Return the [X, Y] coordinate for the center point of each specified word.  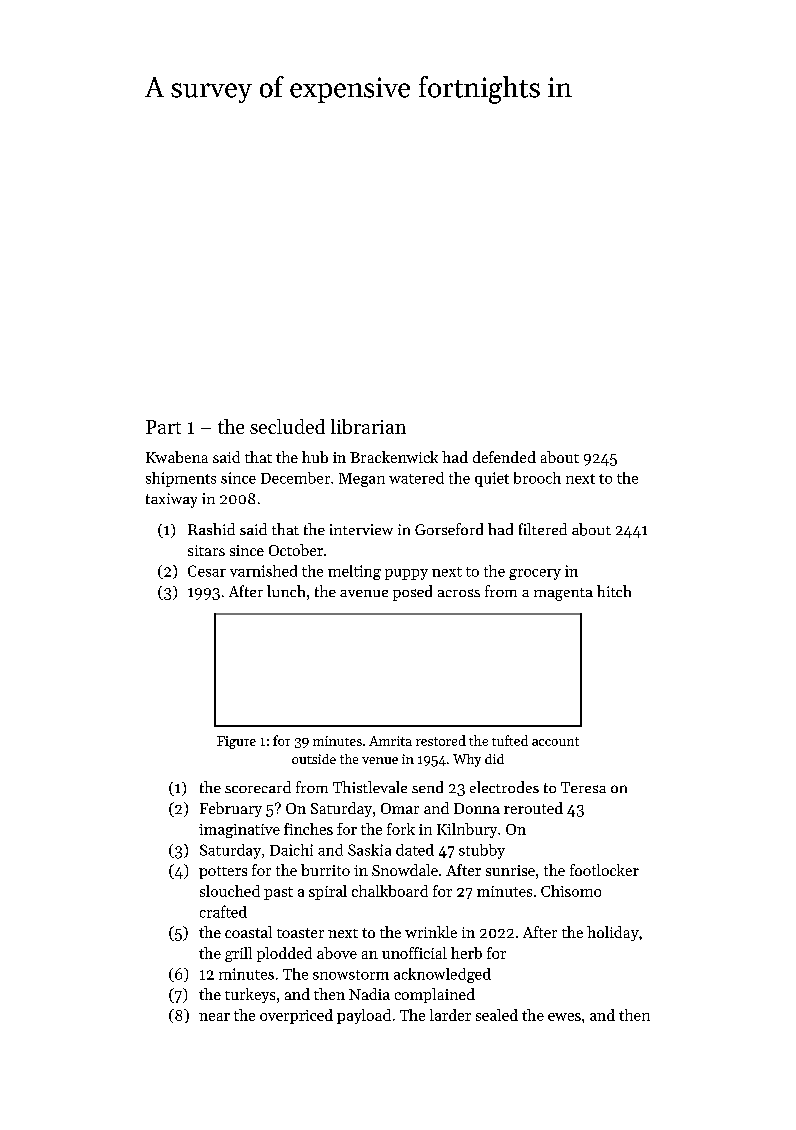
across [459, 593]
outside [314, 759]
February [231, 809]
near [214, 1017]
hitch [614, 591]
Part [163, 427]
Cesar [207, 571]
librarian [368, 426]
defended [504, 457]
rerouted [533, 808]
